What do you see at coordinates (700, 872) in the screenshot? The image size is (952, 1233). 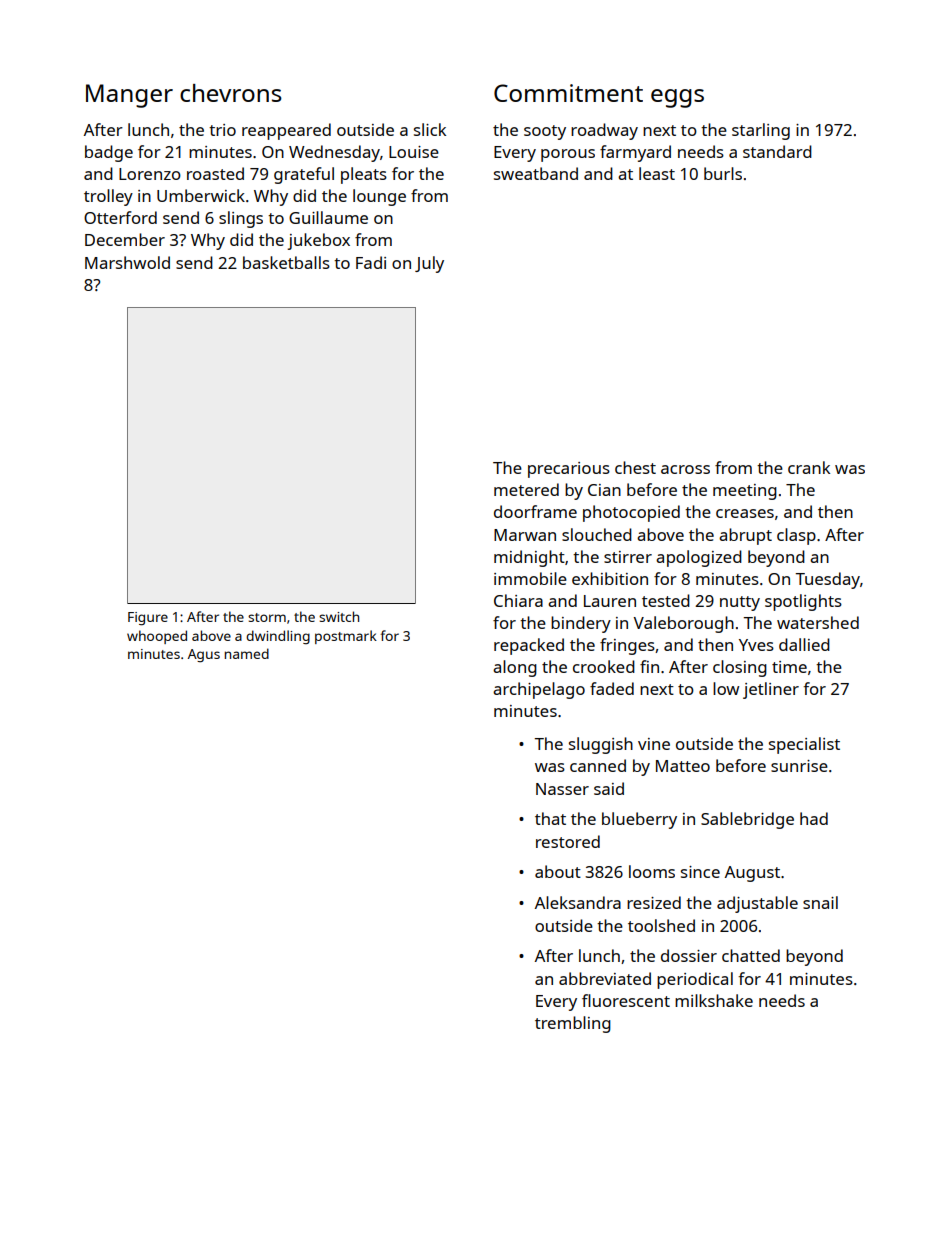 I see `since` at bounding box center [700, 872].
